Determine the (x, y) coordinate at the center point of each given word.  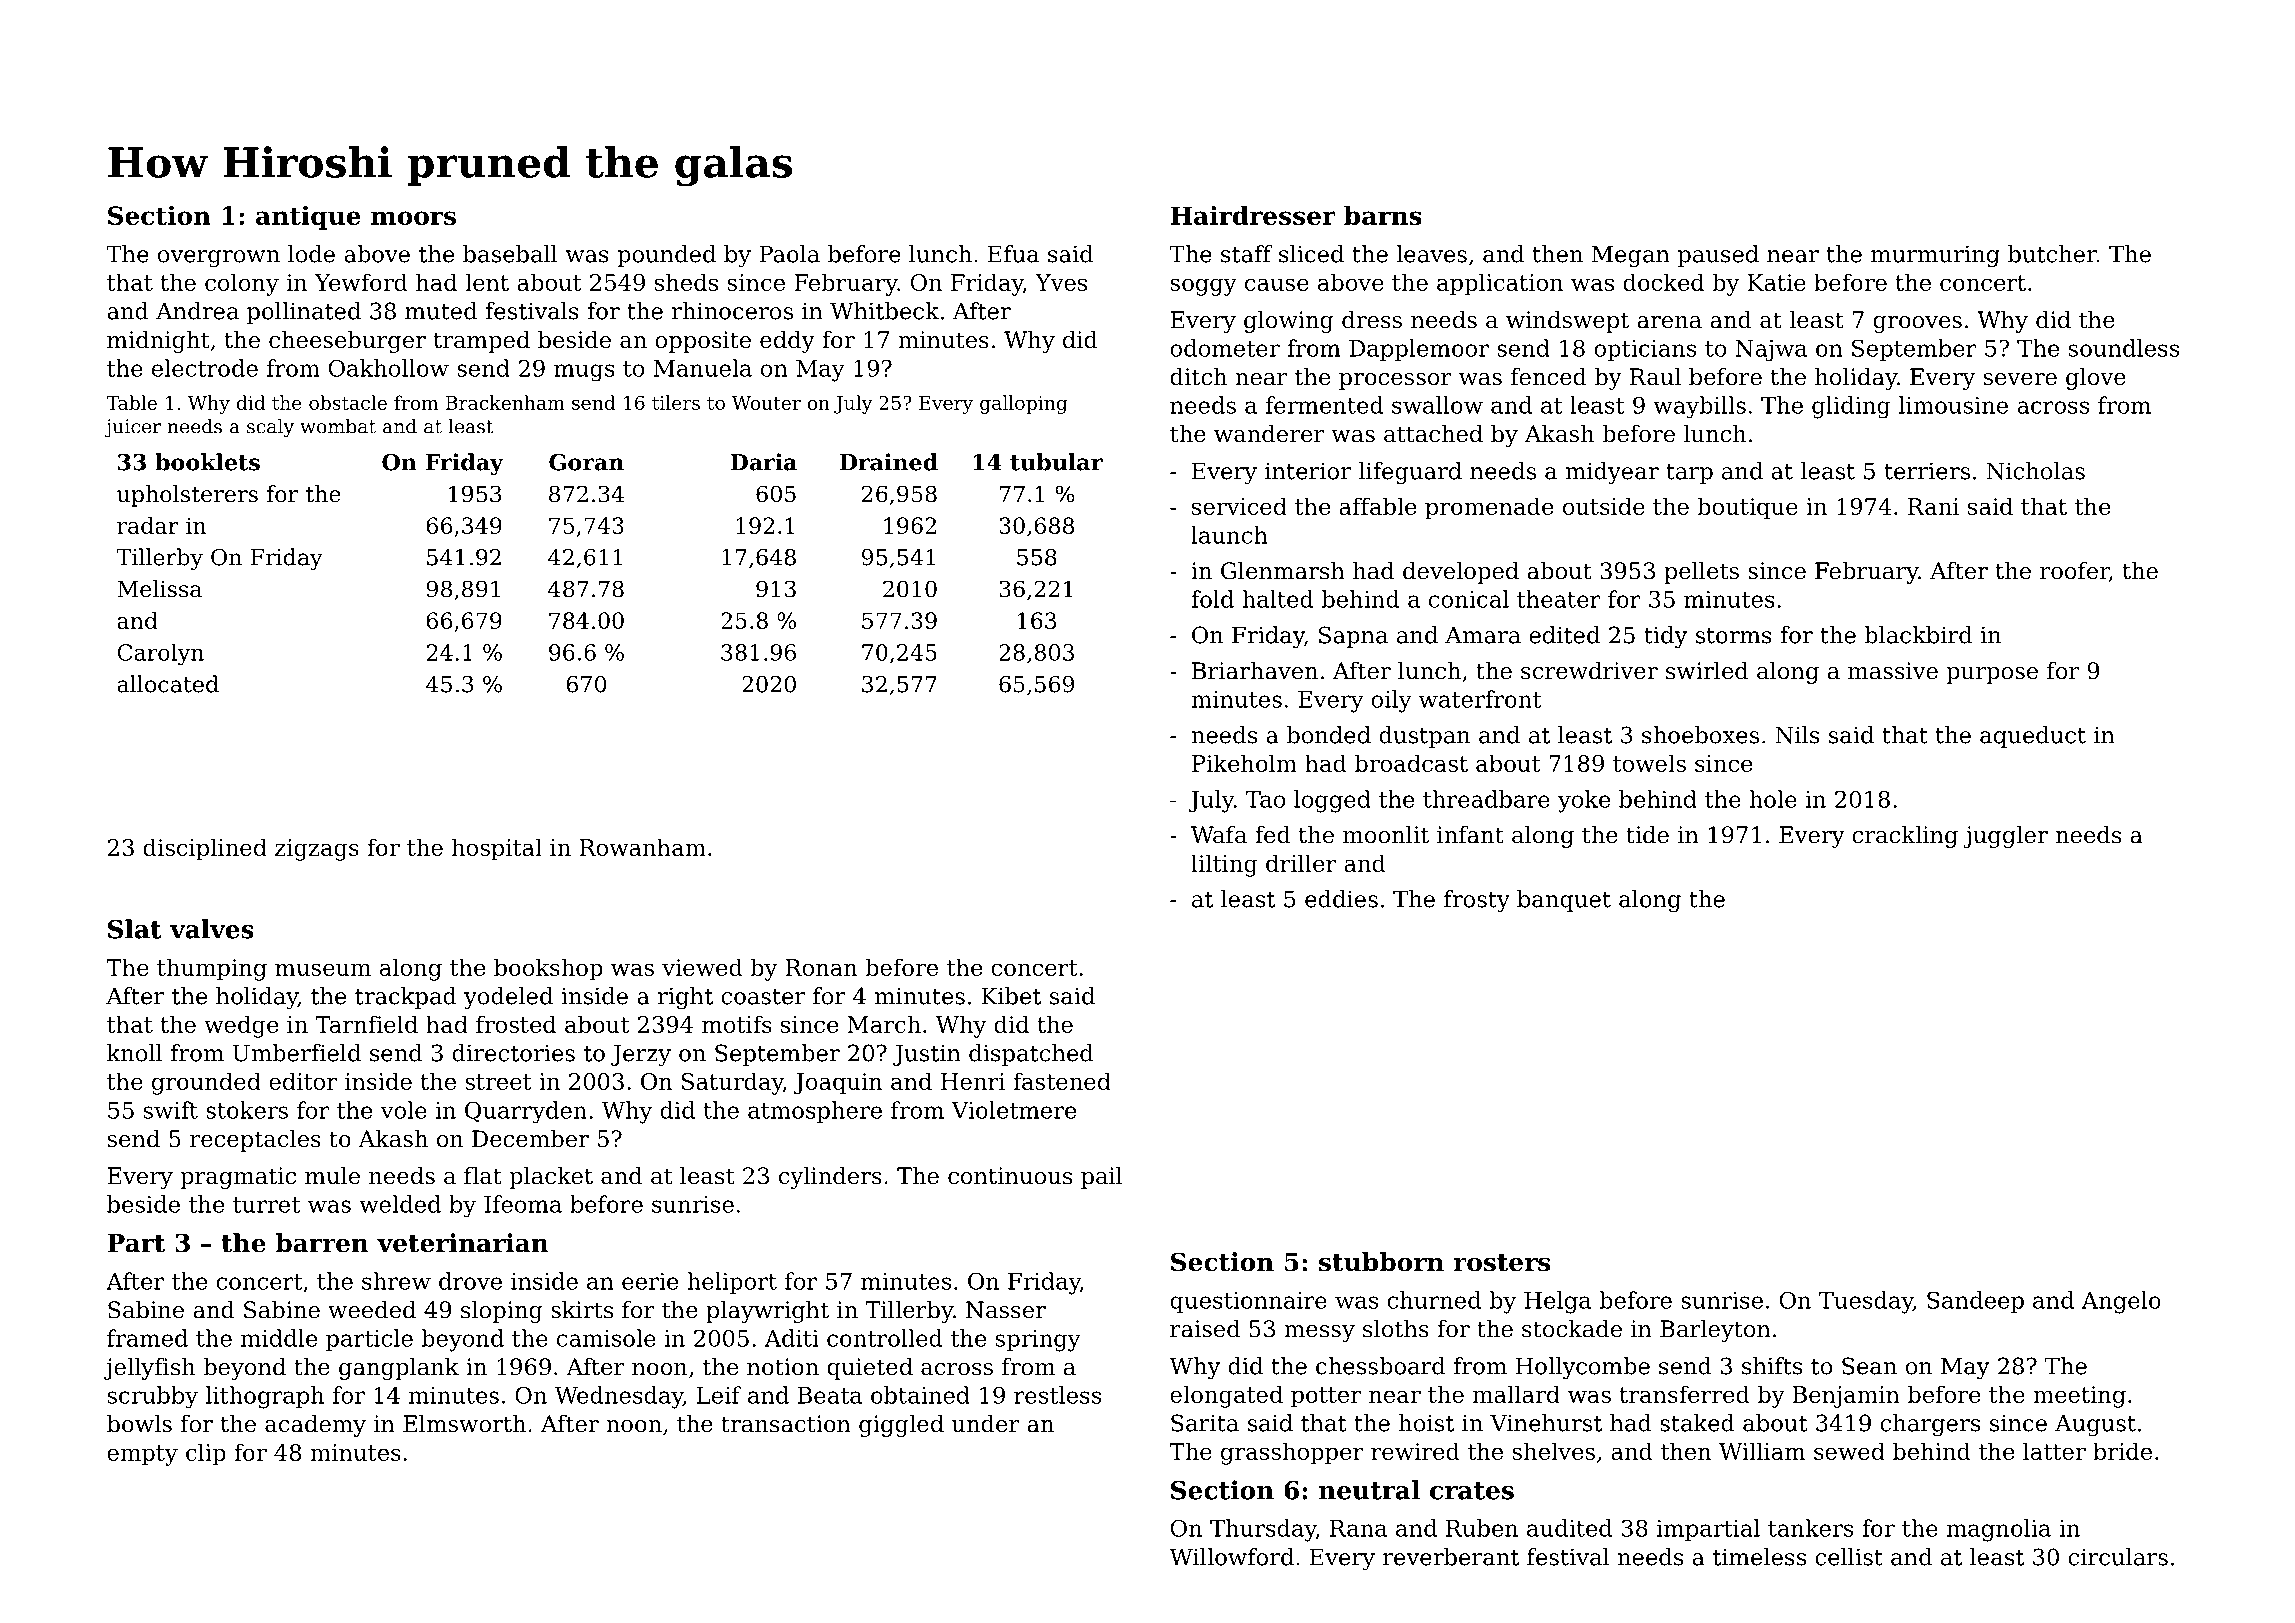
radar (148, 525)
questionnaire (1249, 1302)
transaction (786, 1424)
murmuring (1935, 256)
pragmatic (238, 1178)
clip (206, 1454)
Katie (1777, 282)
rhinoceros (732, 311)
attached (1433, 434)
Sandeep (1975, 1302)
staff (1247, 254)
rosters (1501, 1263)
